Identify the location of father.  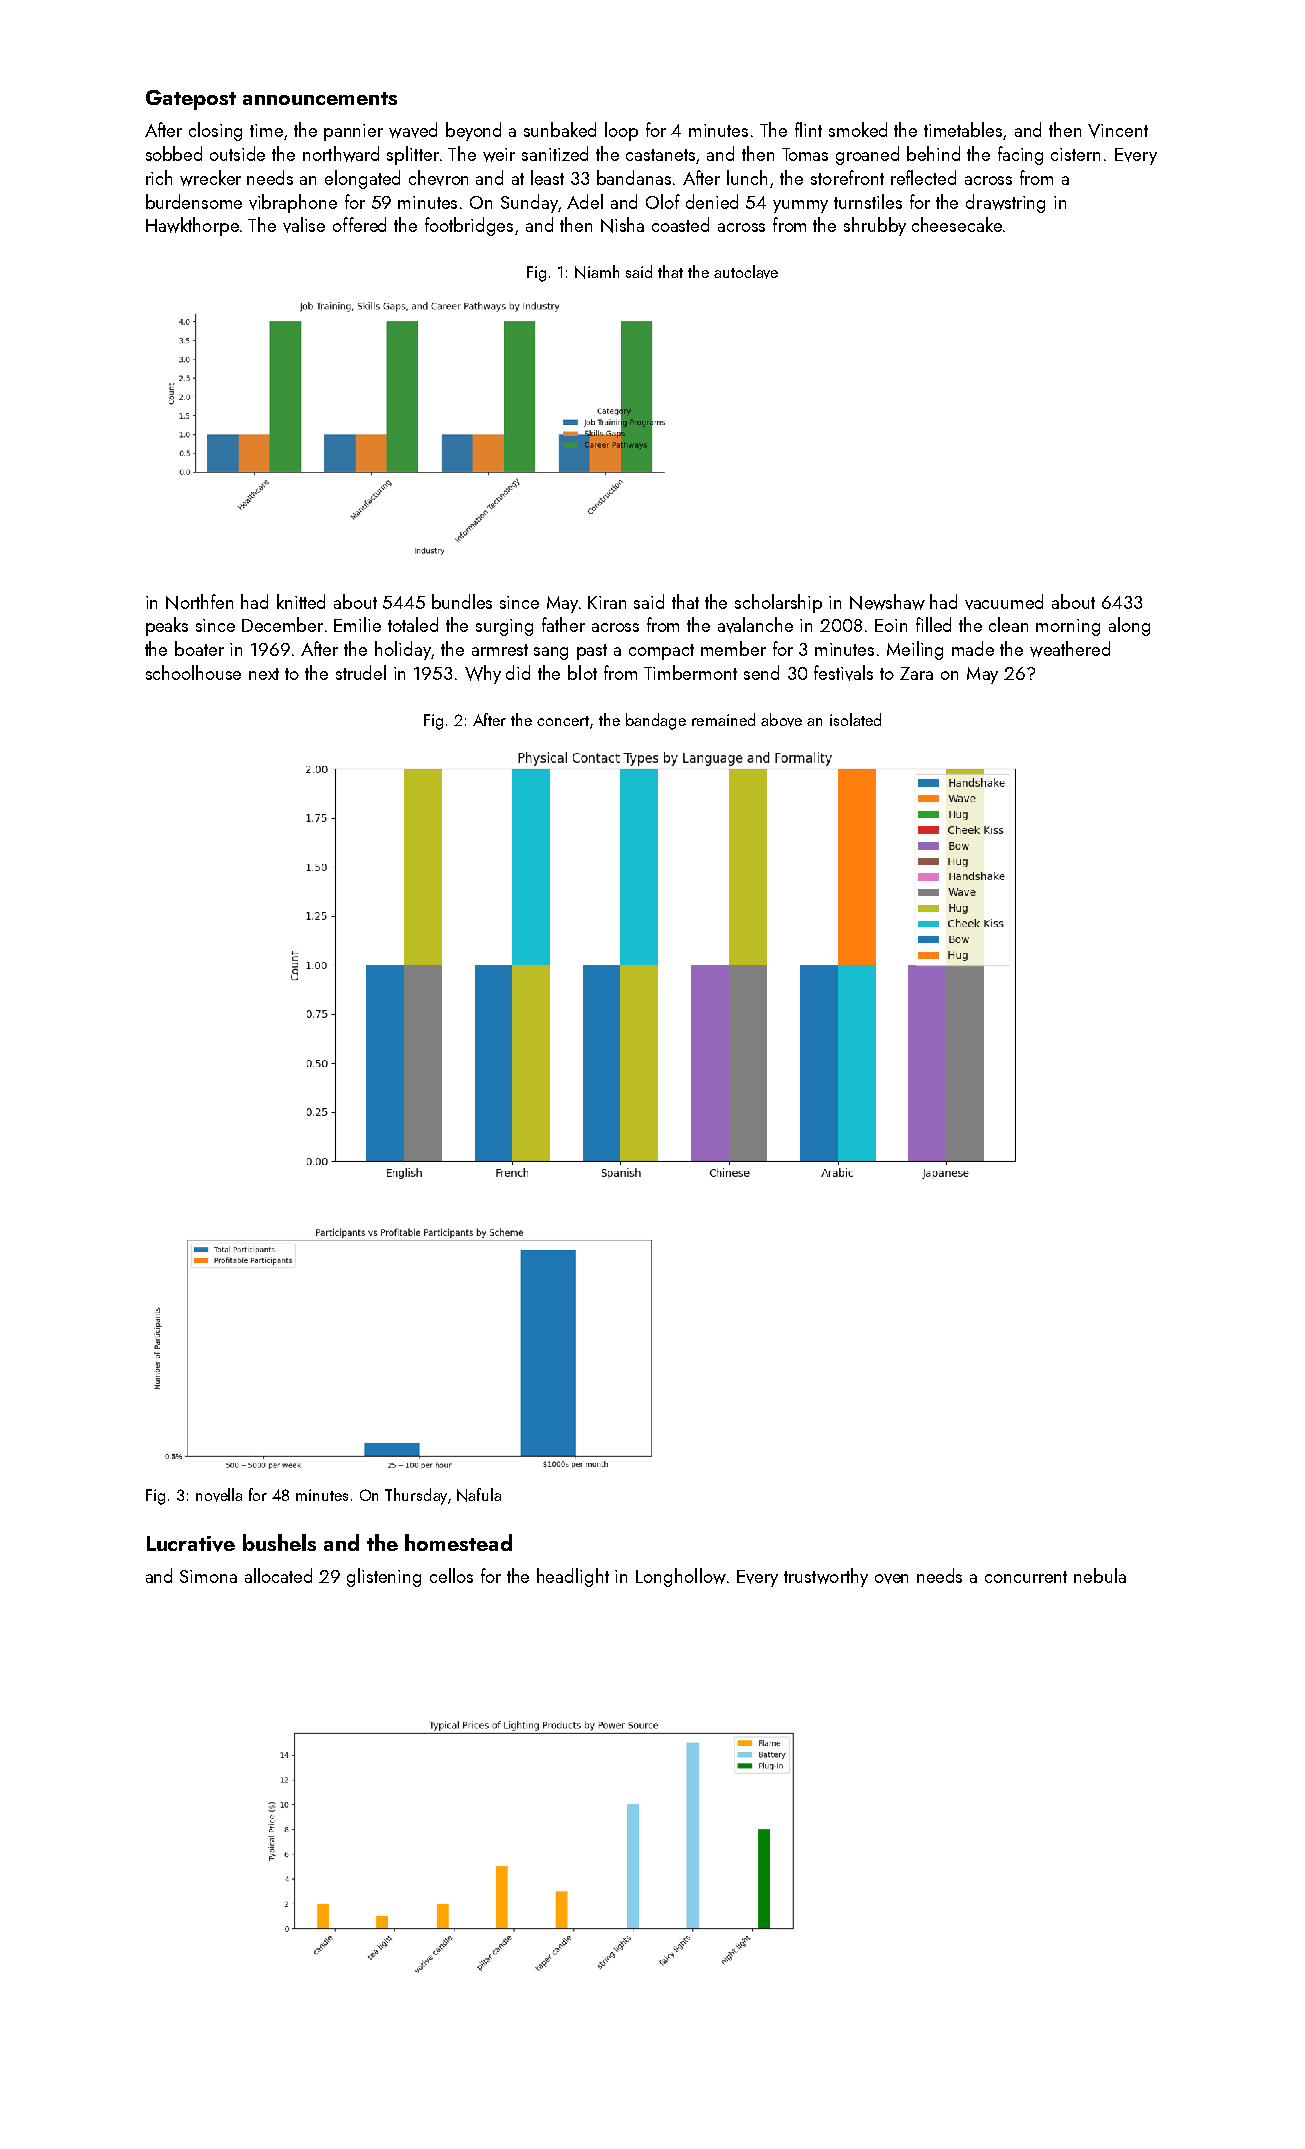
(563, 624).
